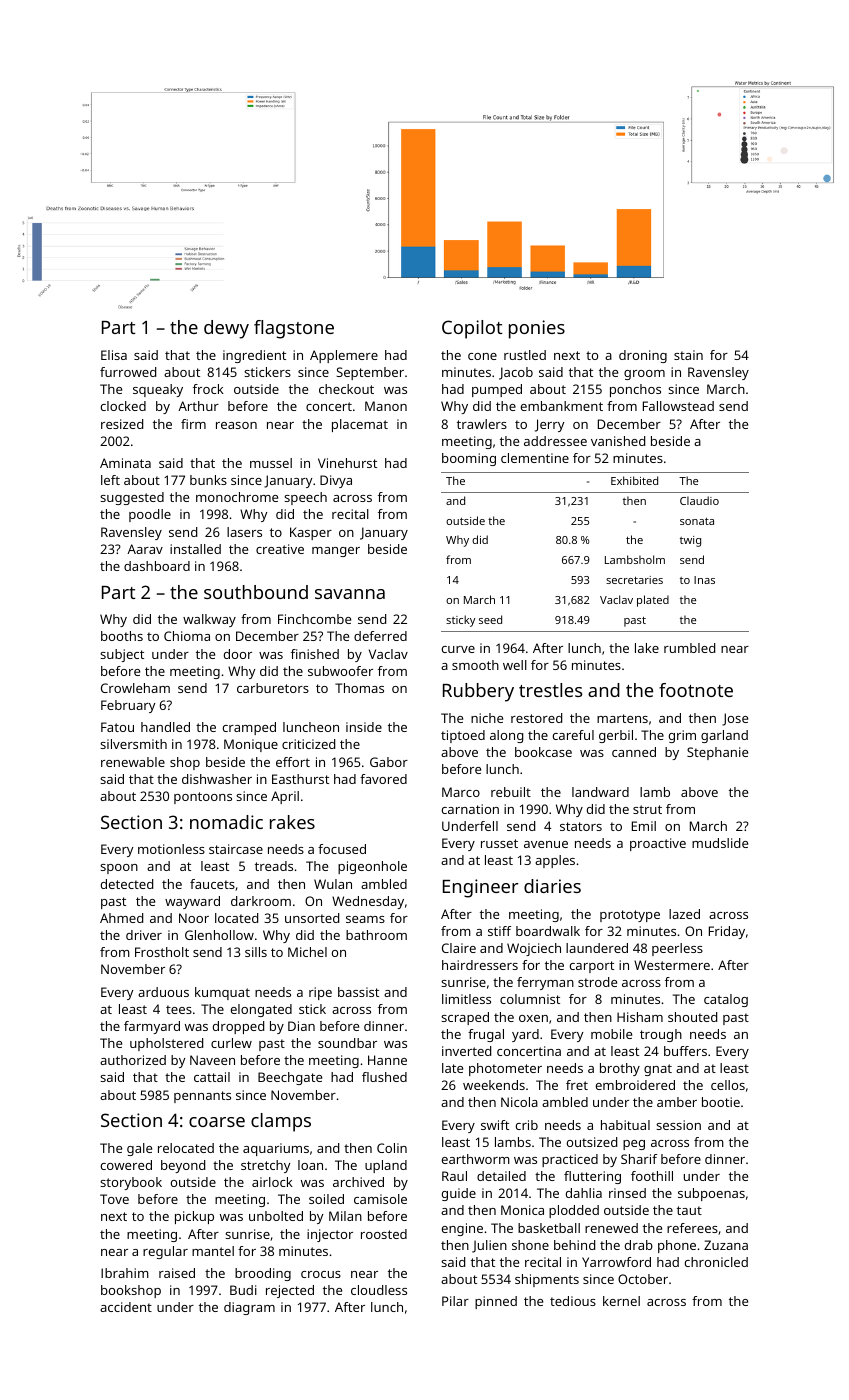 This screenshot has height=1400, width=849. Describe the element at coordinates (643, 356) in the screenshot. I see `droning` at that location.
